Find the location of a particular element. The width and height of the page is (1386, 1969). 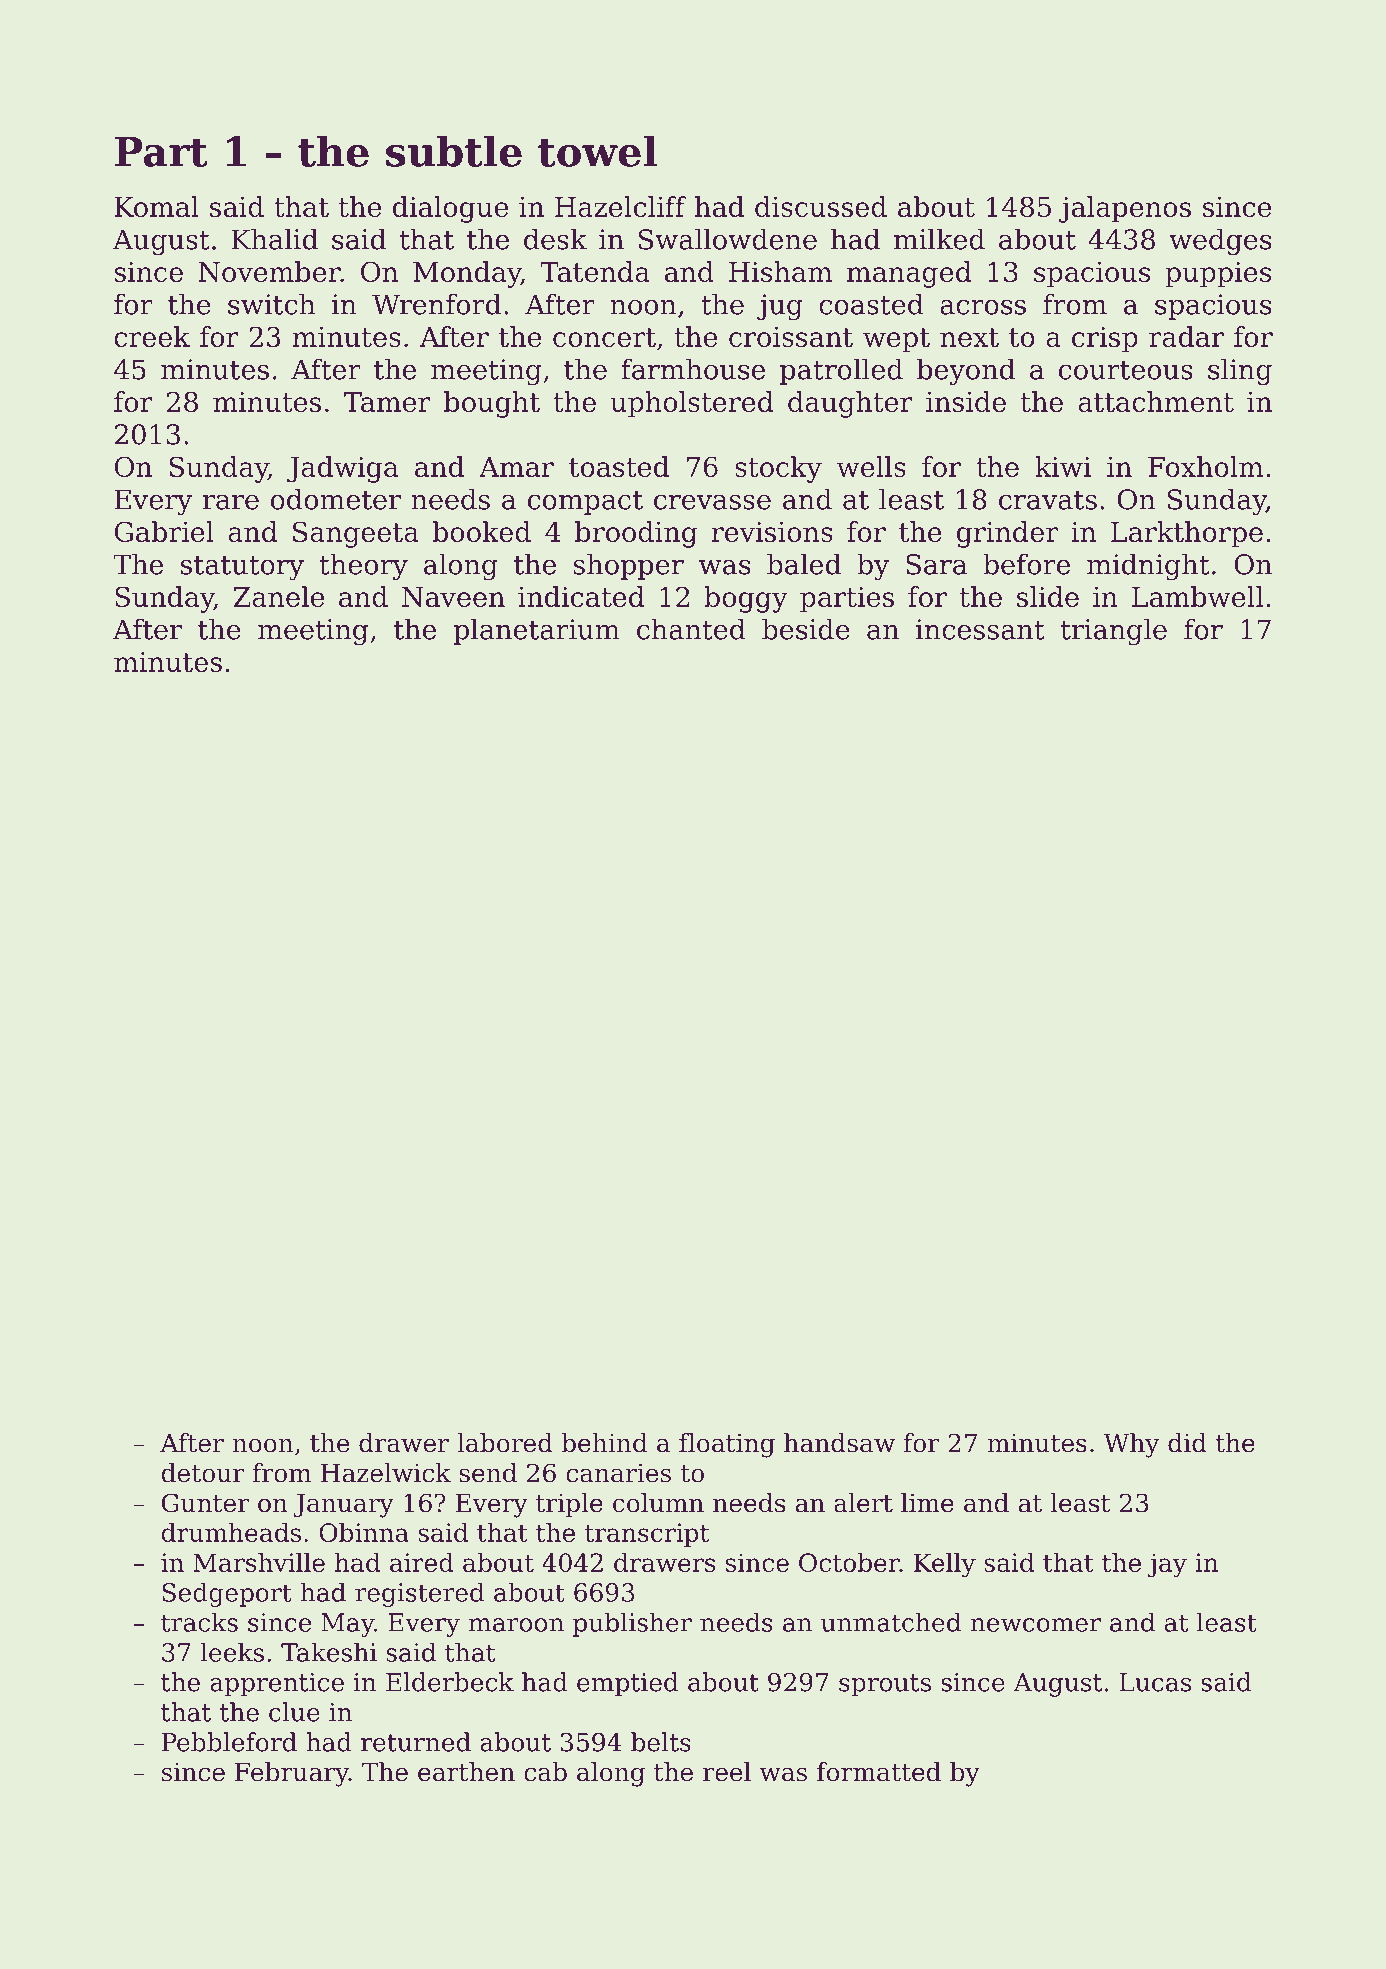

wedges is located at coordinates (1220, 242).
